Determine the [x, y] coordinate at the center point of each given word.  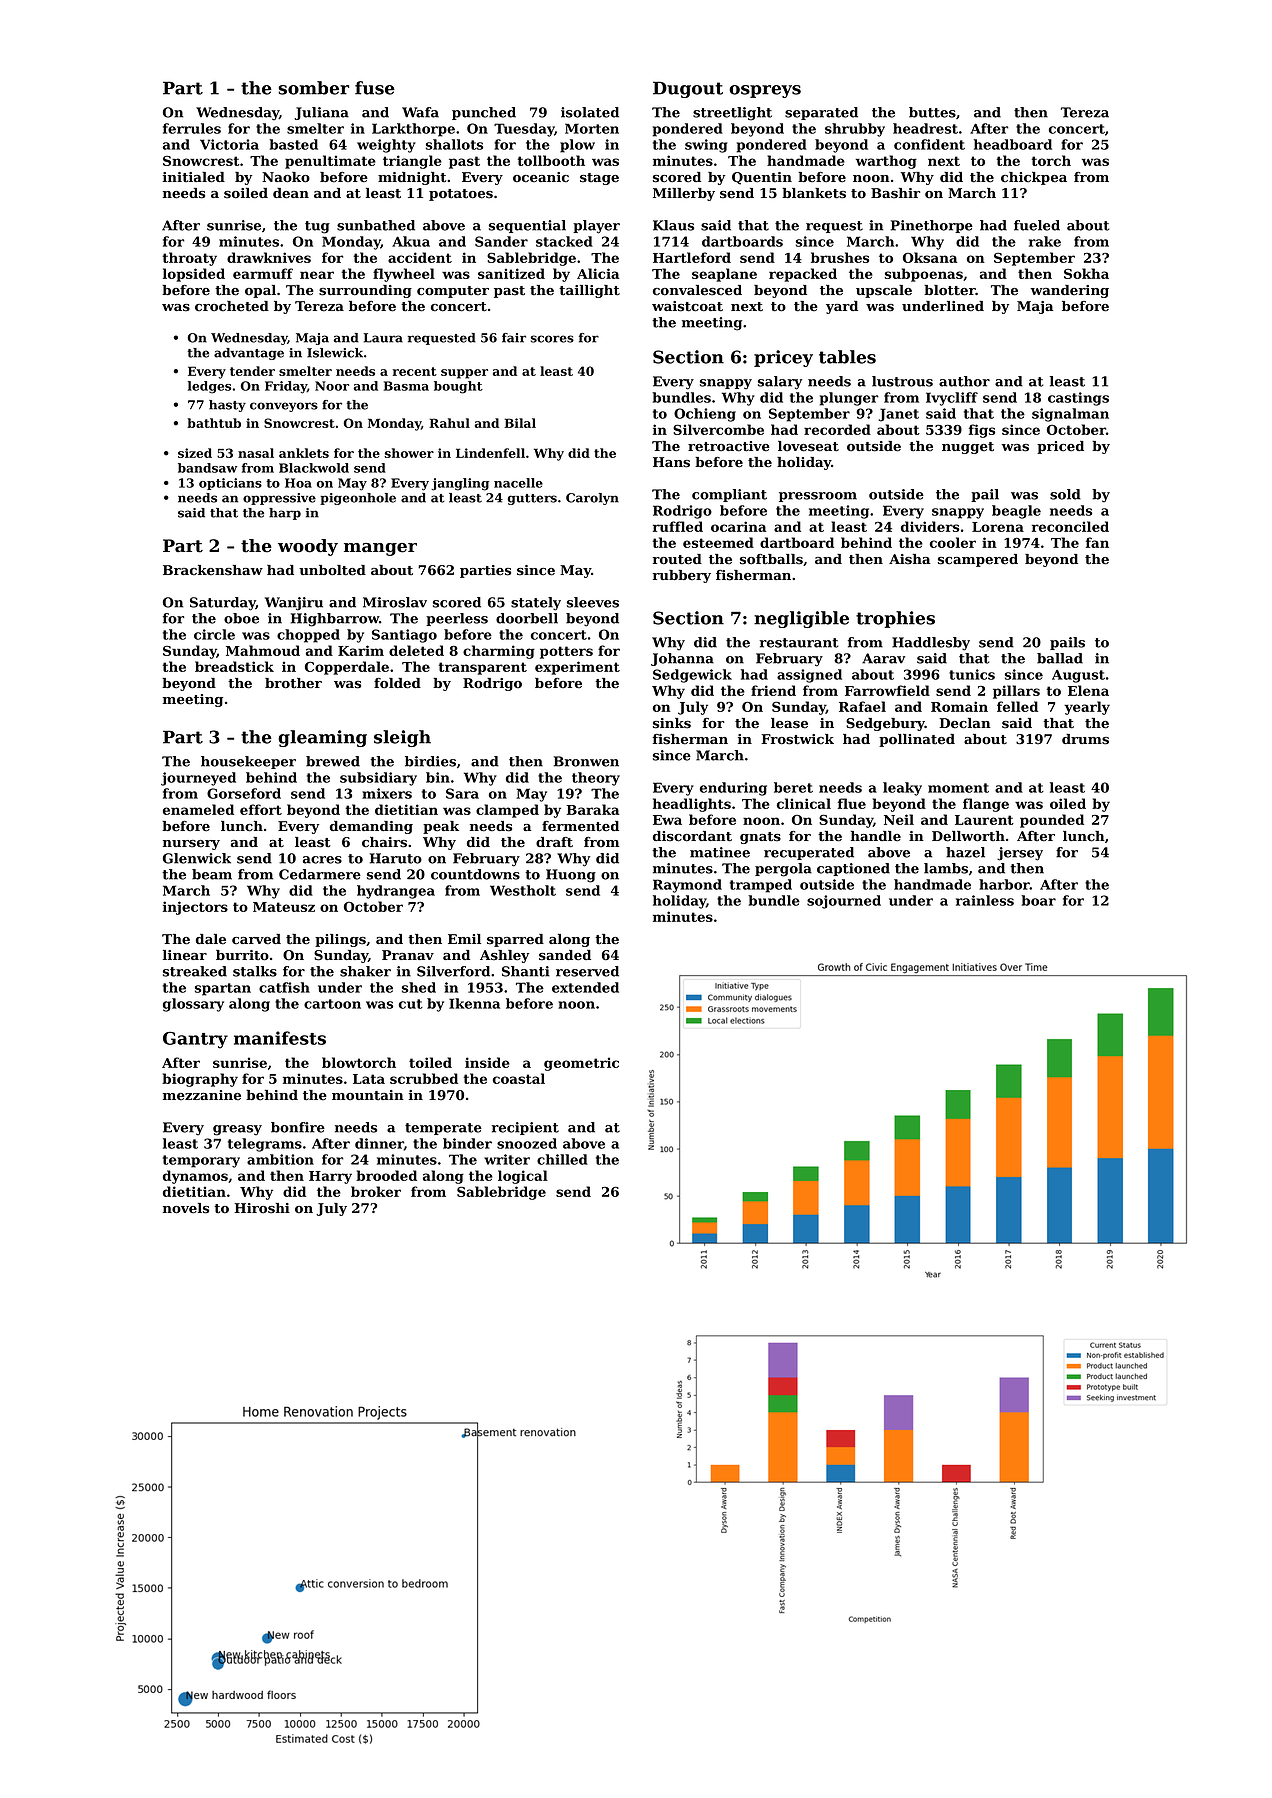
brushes [840, 257]
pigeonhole [358, 499]
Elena [1088, 690]
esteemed [718, 542]
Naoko [286, 177]
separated [821, 113]
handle [876, 836]
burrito [242, 955]
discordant [692, 836]
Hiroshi [262, 1208]
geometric [581, 1064]
